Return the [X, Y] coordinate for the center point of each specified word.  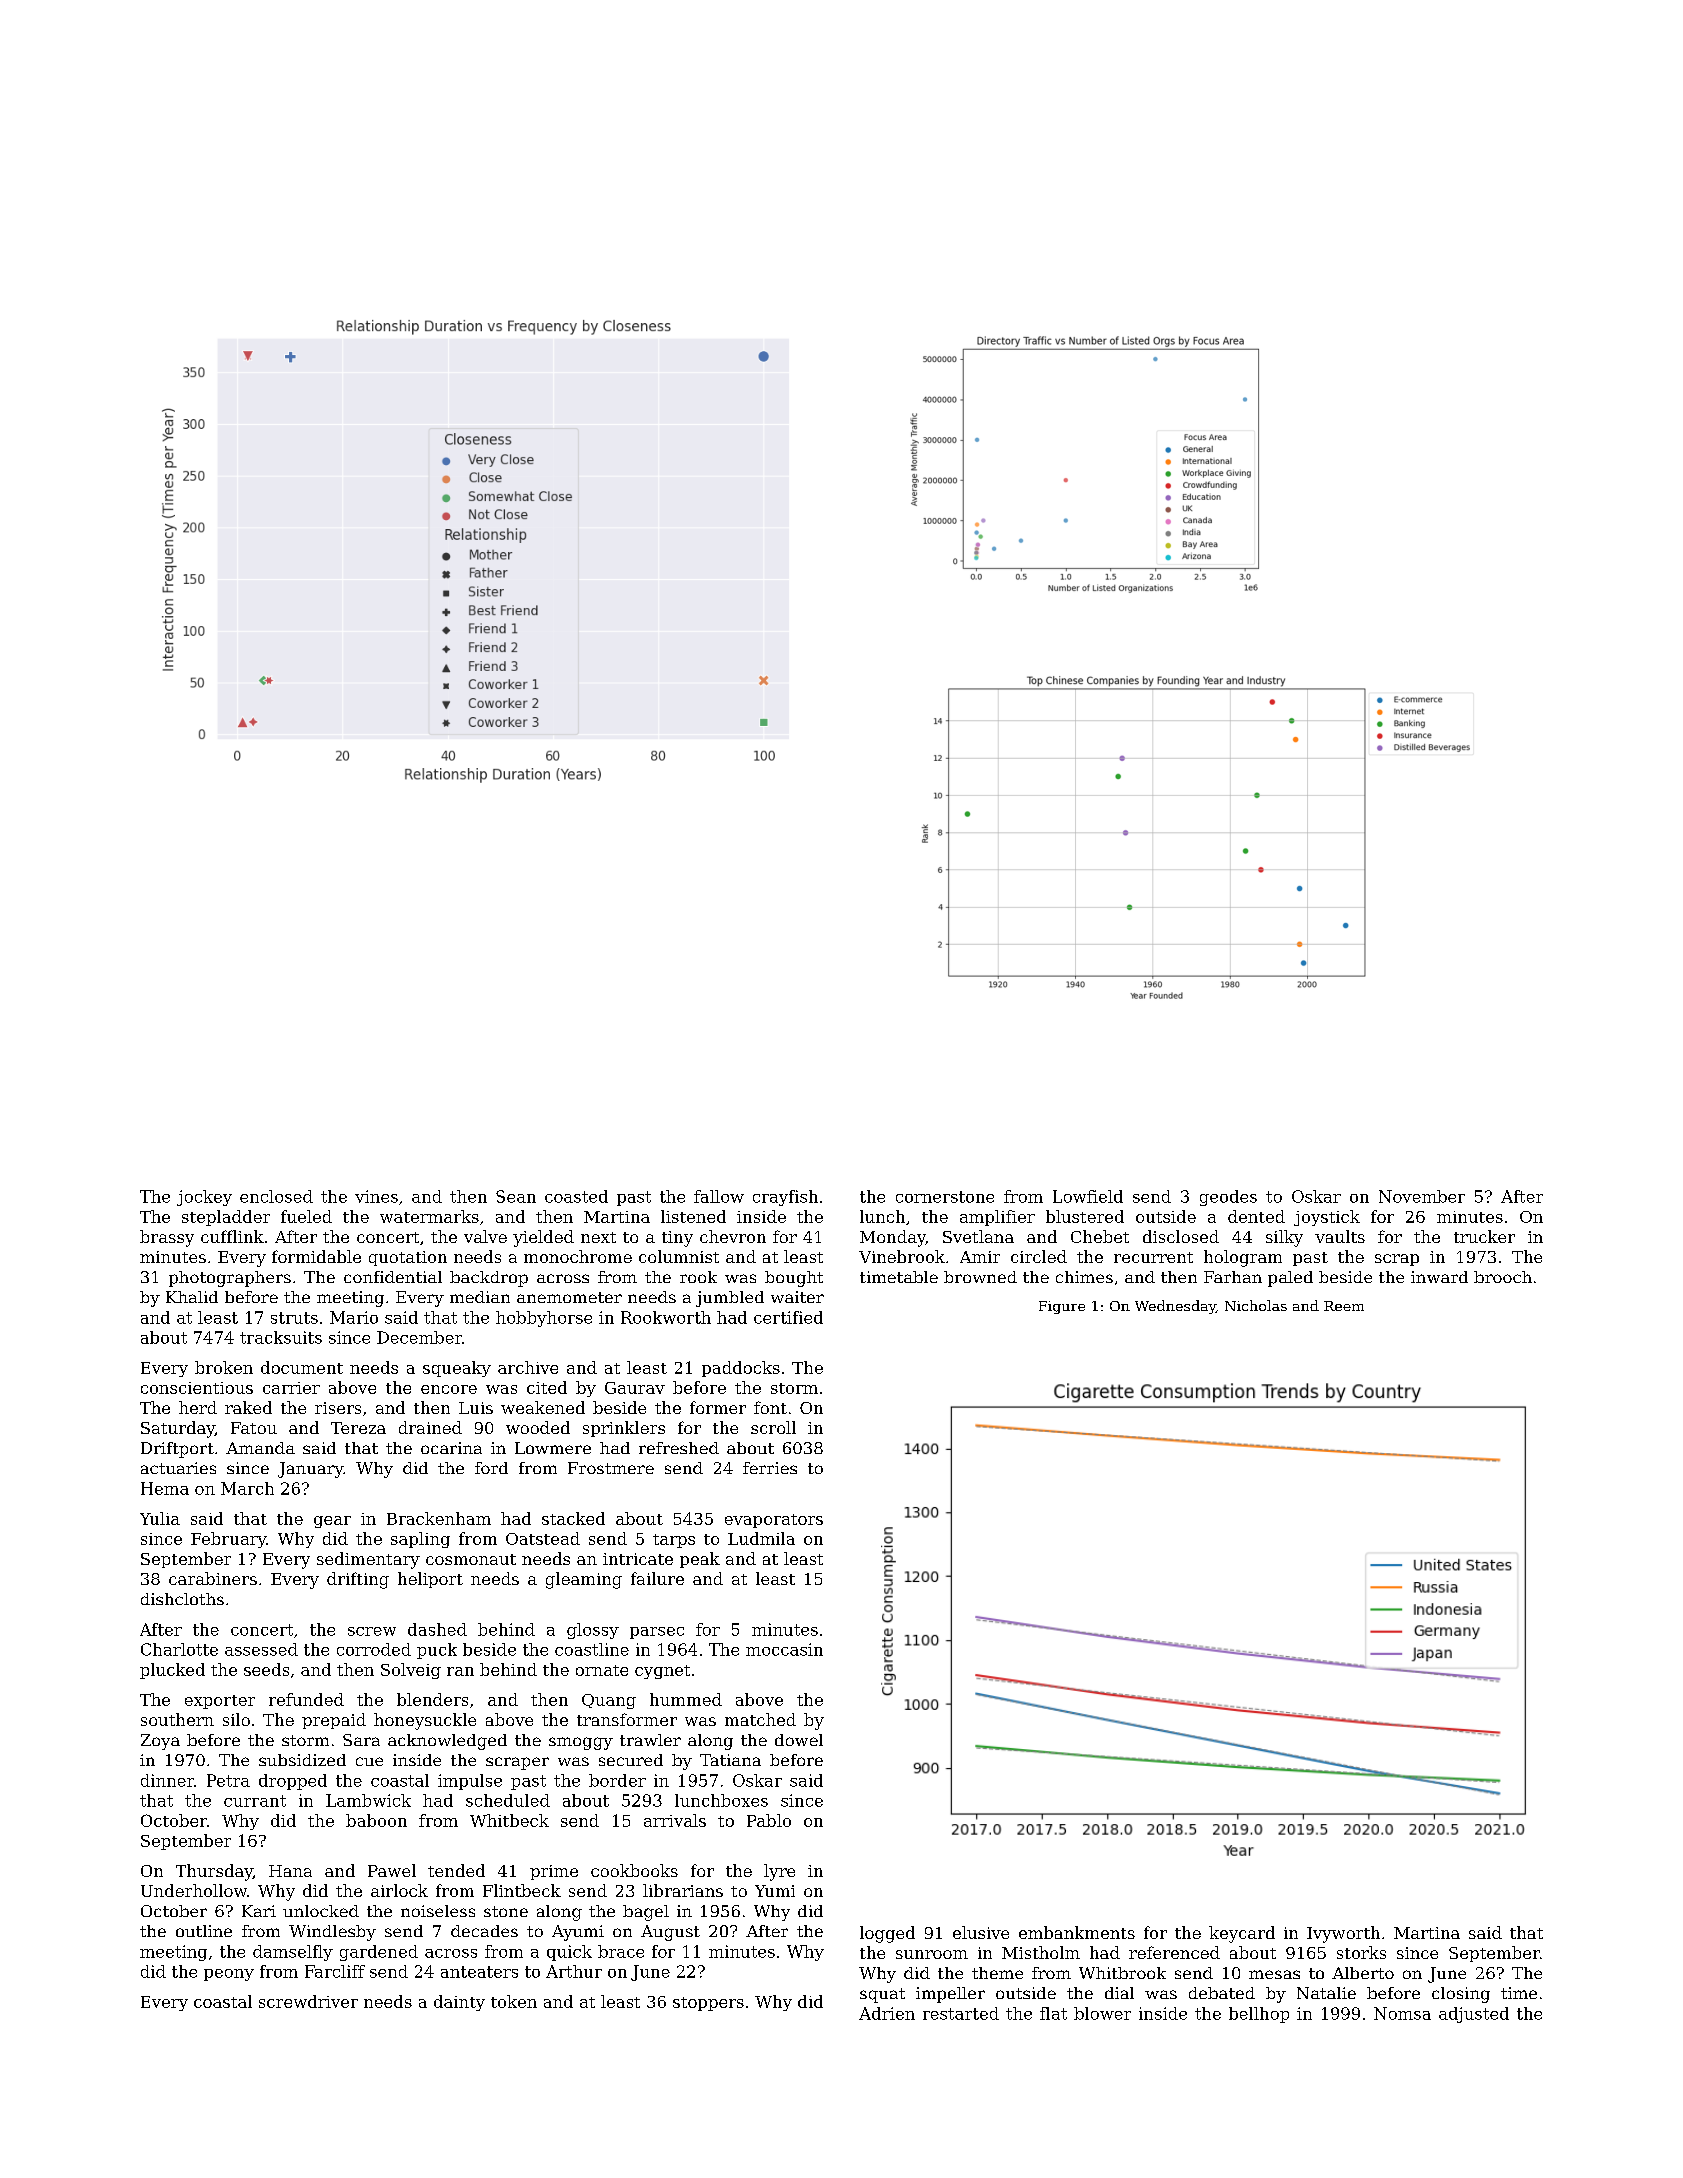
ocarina [451, 1448]
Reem [1344, 1306]
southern [177, 1719]
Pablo [769, 1820]
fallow [719, 1196]
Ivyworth [1343, 1934]
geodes [1228, 1198]
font [770, 1407]
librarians [683, 1890]
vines [376, 1196]
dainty [459, 2003]
